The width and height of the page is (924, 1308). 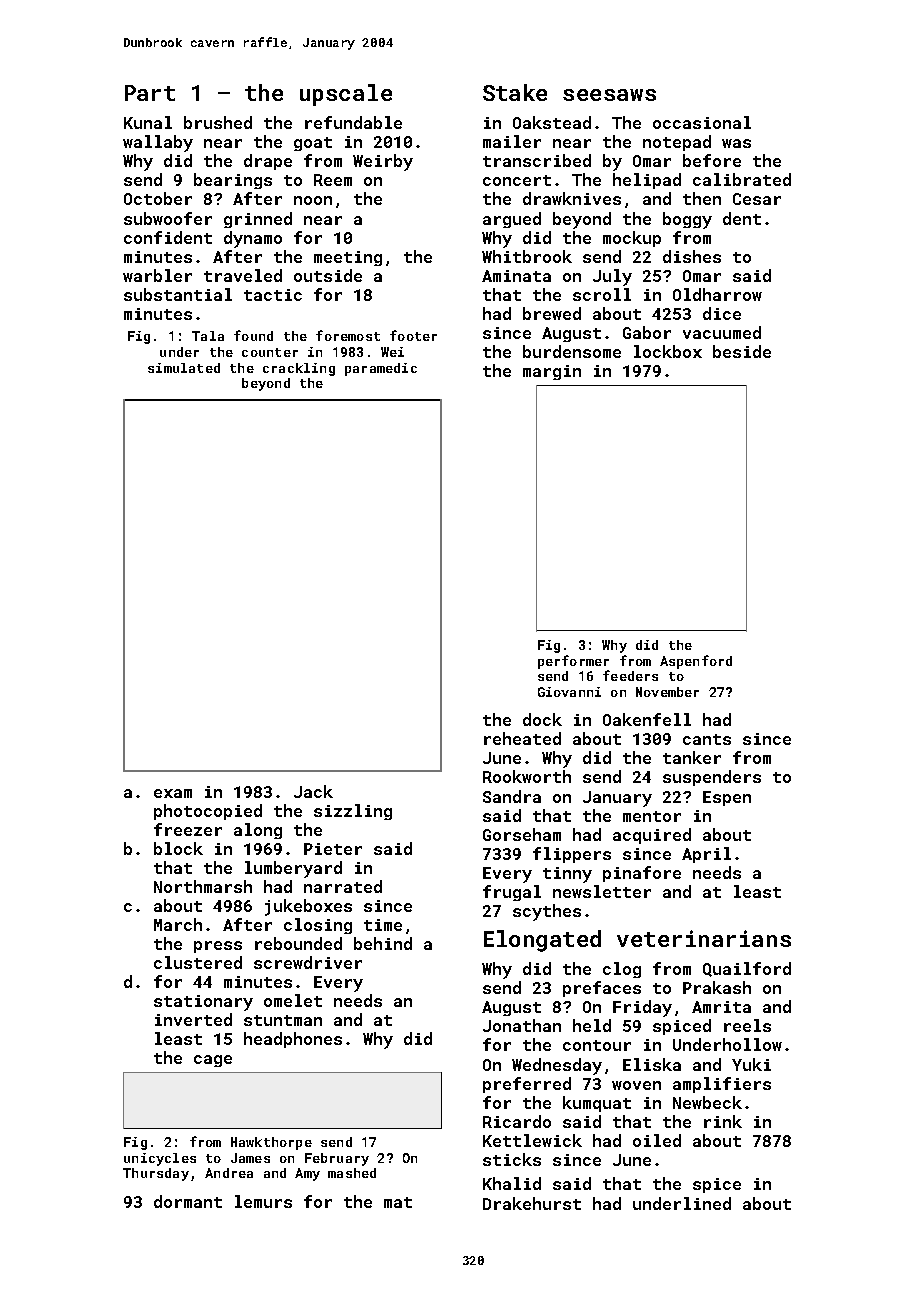 I want to click on occasional, so click(x=702, y=122).
